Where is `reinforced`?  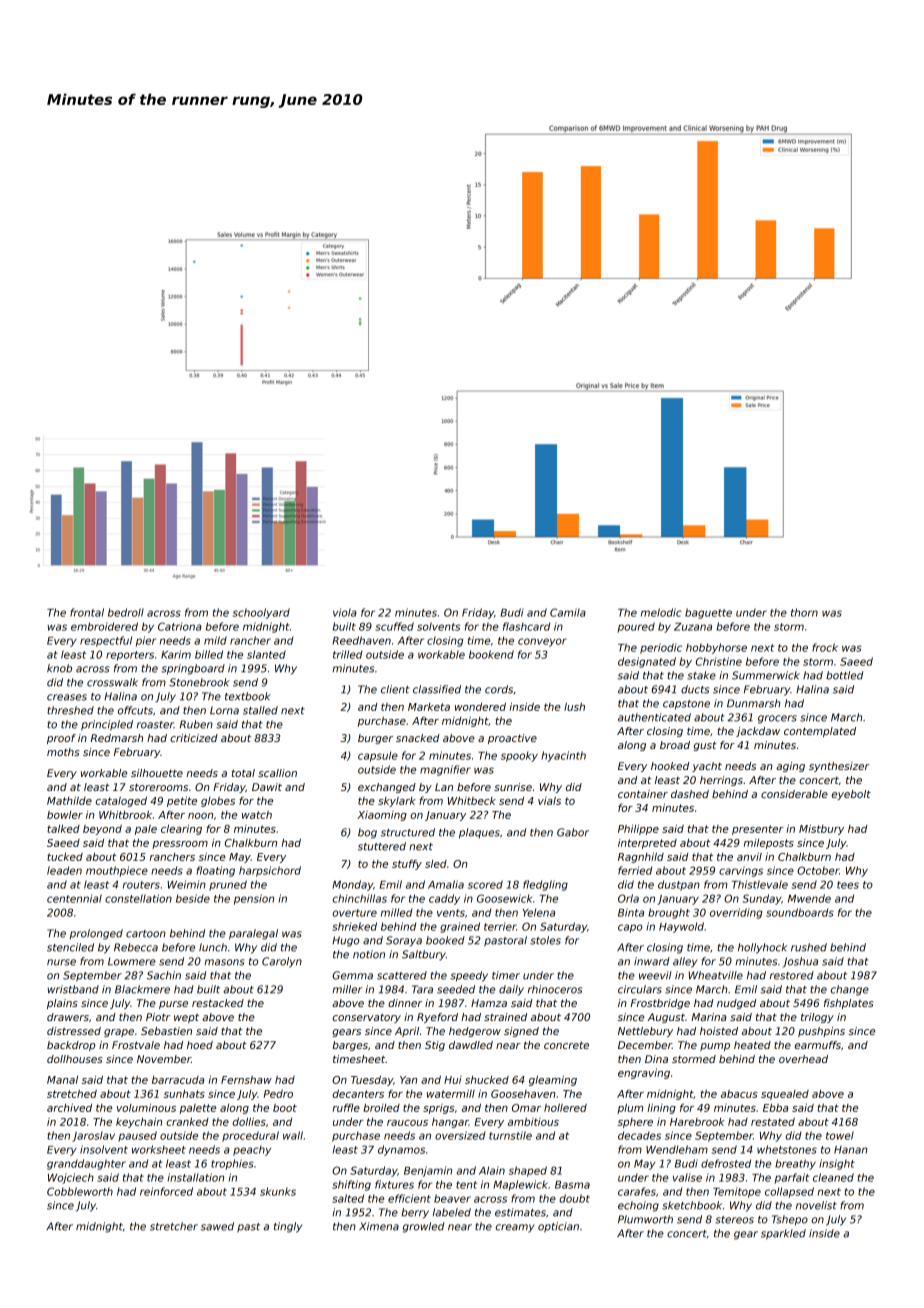 reinforced is located at coordinates (166, 1191).
